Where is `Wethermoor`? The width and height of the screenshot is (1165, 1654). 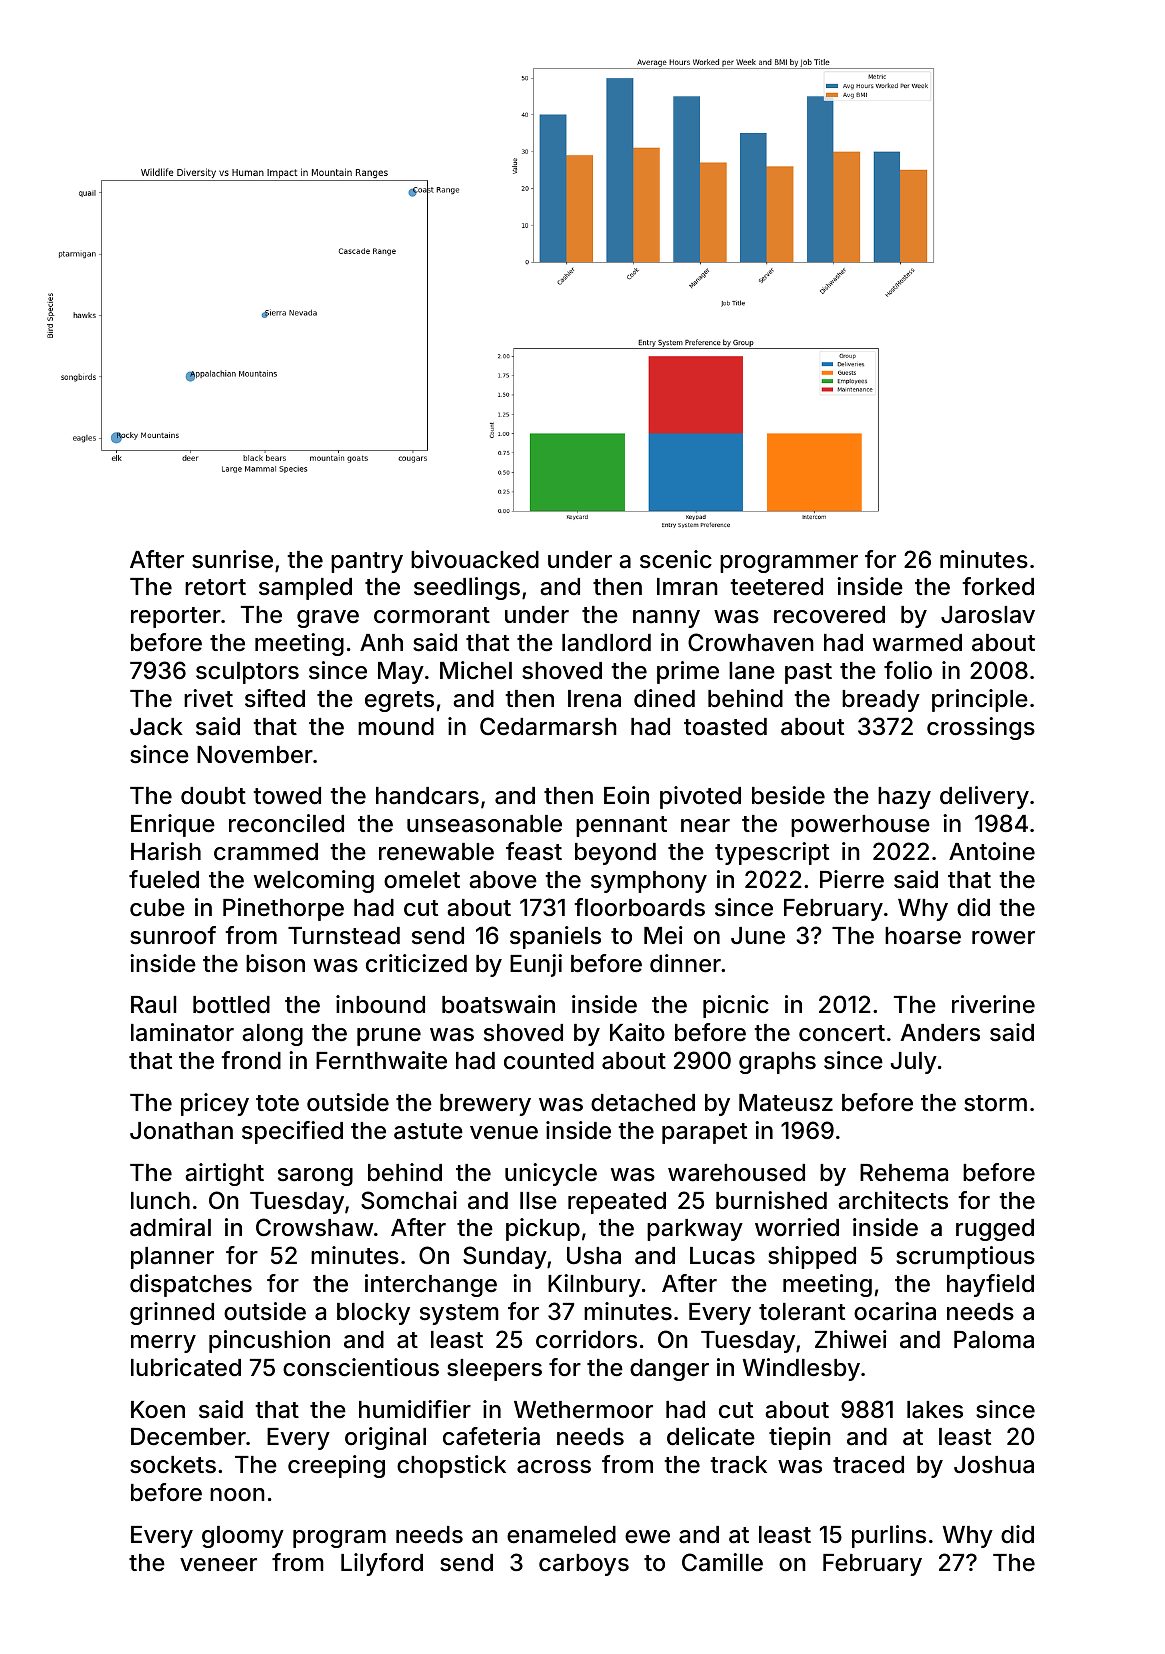 Wethermoor is located at coordinates (583, 1410).
